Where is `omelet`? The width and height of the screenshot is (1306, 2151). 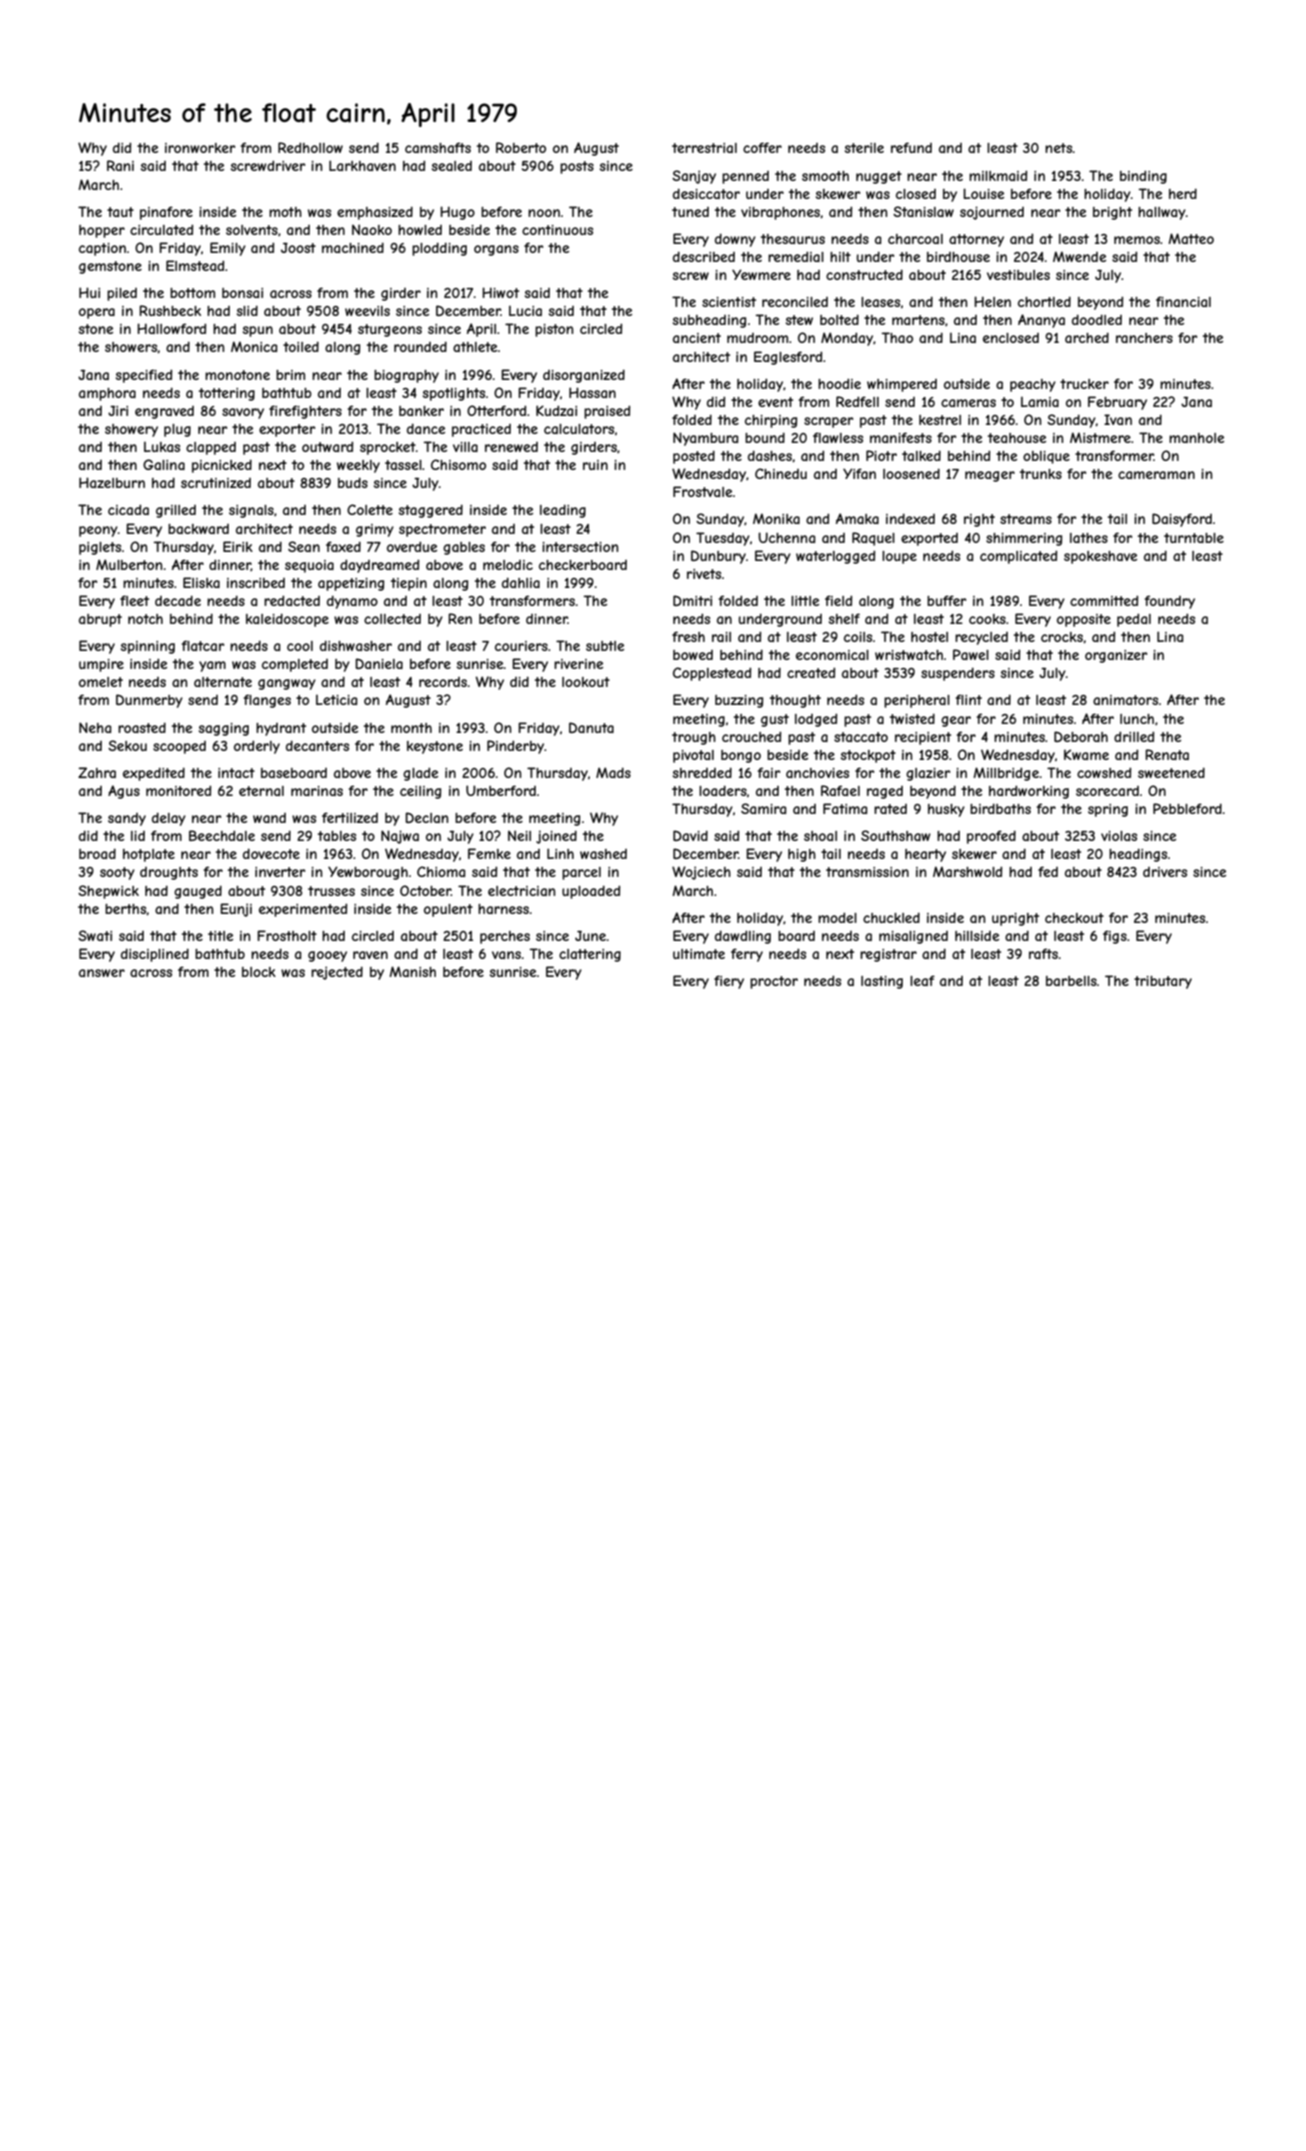 omelet is located at coordinates (101, 682).
